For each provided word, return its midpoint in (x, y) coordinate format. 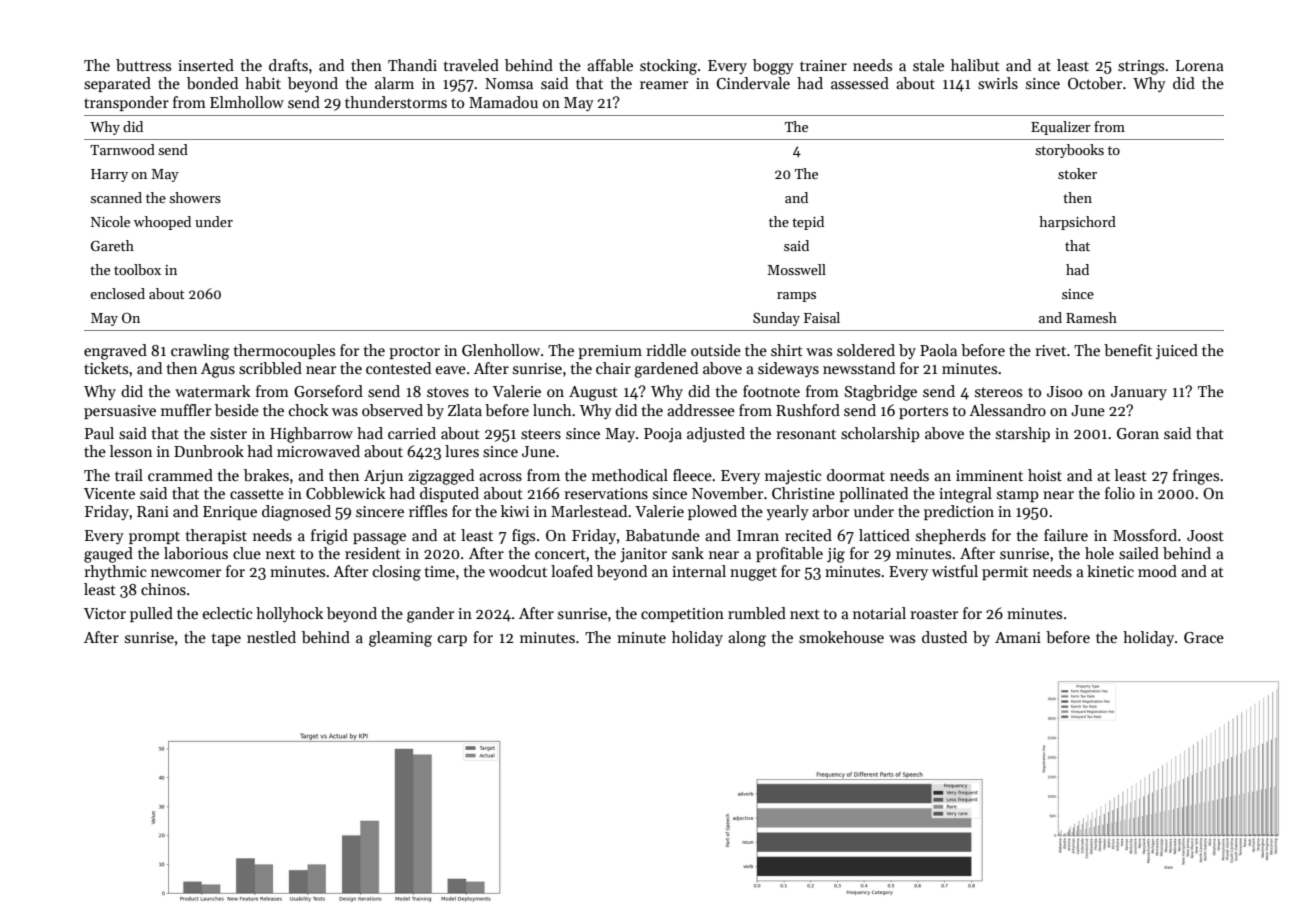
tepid (808, 223)
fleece (692, 475)
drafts (288, 65)
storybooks (1070, 151)
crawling (200, 352)
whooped (162, 223)
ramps (796, 297)
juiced (1177, 352)
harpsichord (1077, 223)
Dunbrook (209, 451)
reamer (664, 85)
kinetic (1110, 571)
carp (452, 640)
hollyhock (289, 614)
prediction (959, 512)
